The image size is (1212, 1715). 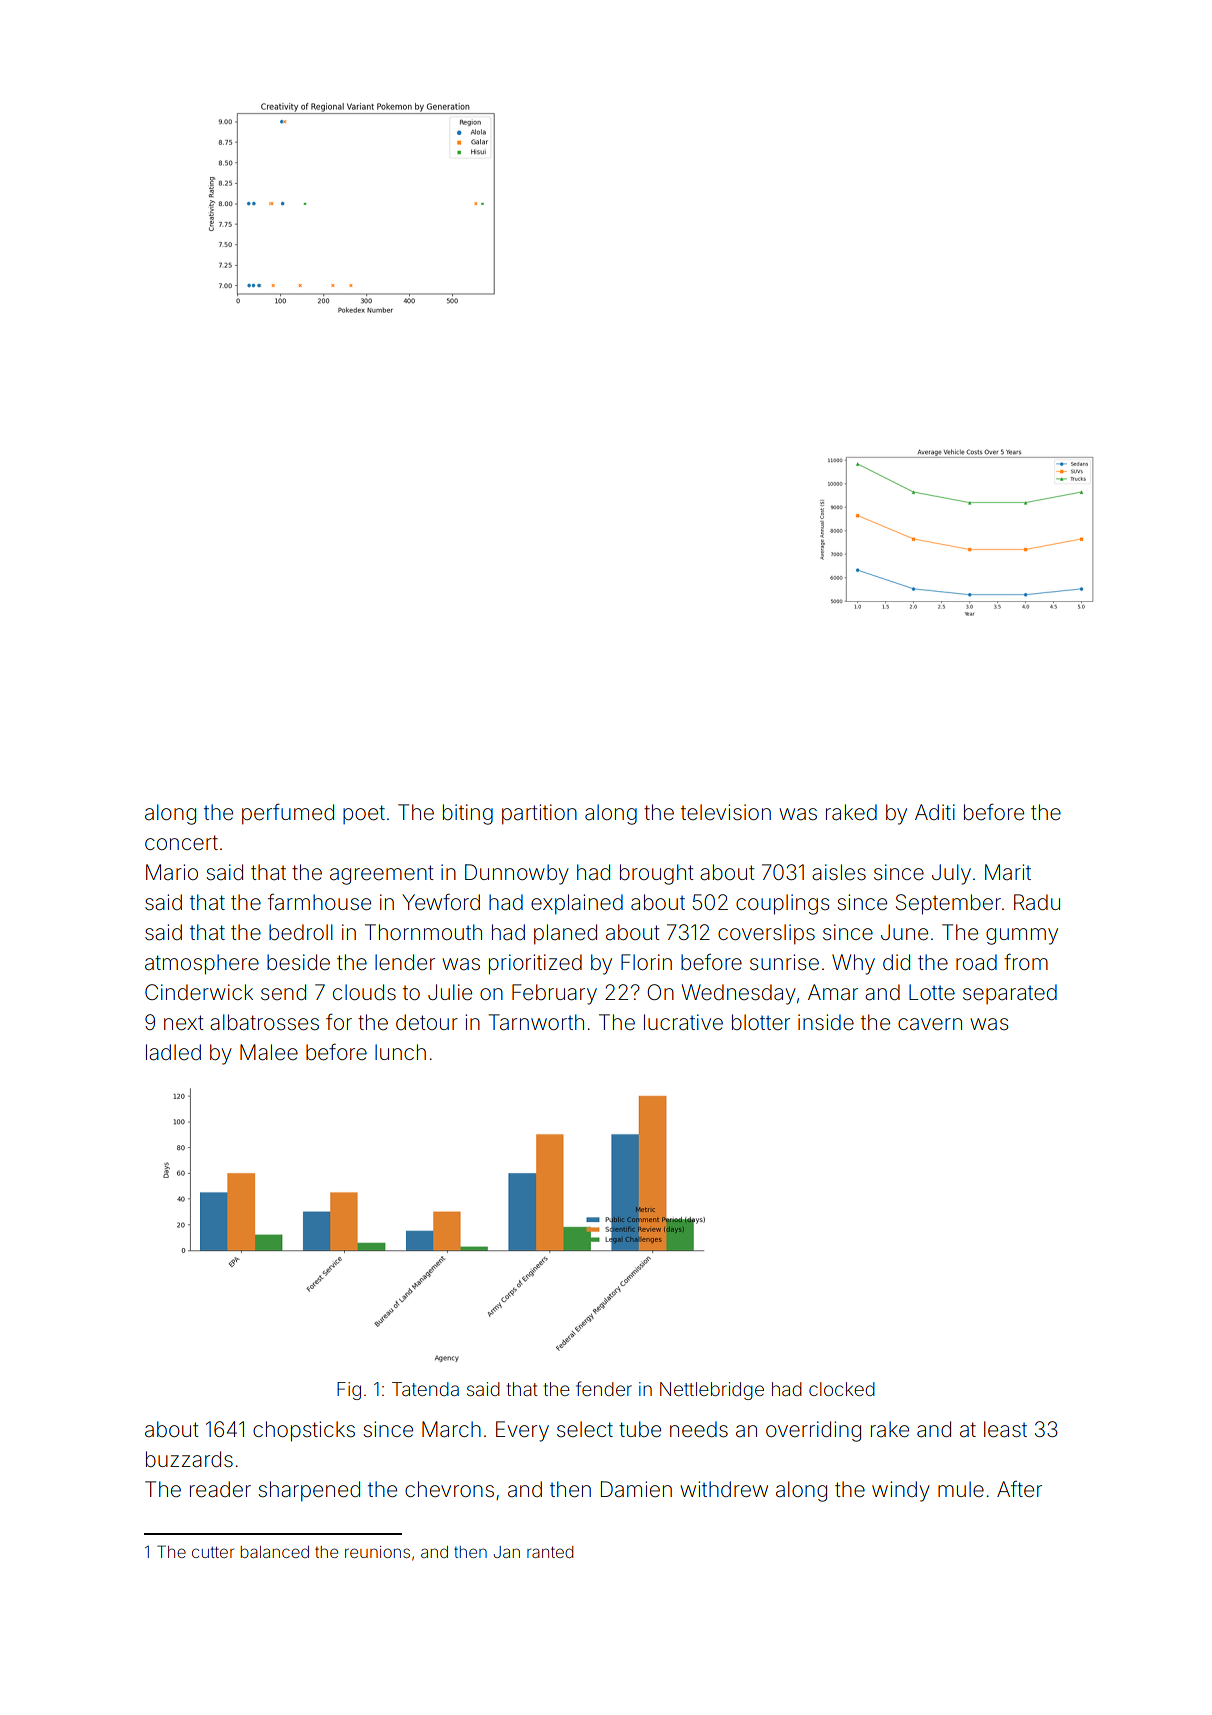 What do you see at coordinates (275, 1552) in the image?
I see `balanced` at bounding box center [275, 1552].
